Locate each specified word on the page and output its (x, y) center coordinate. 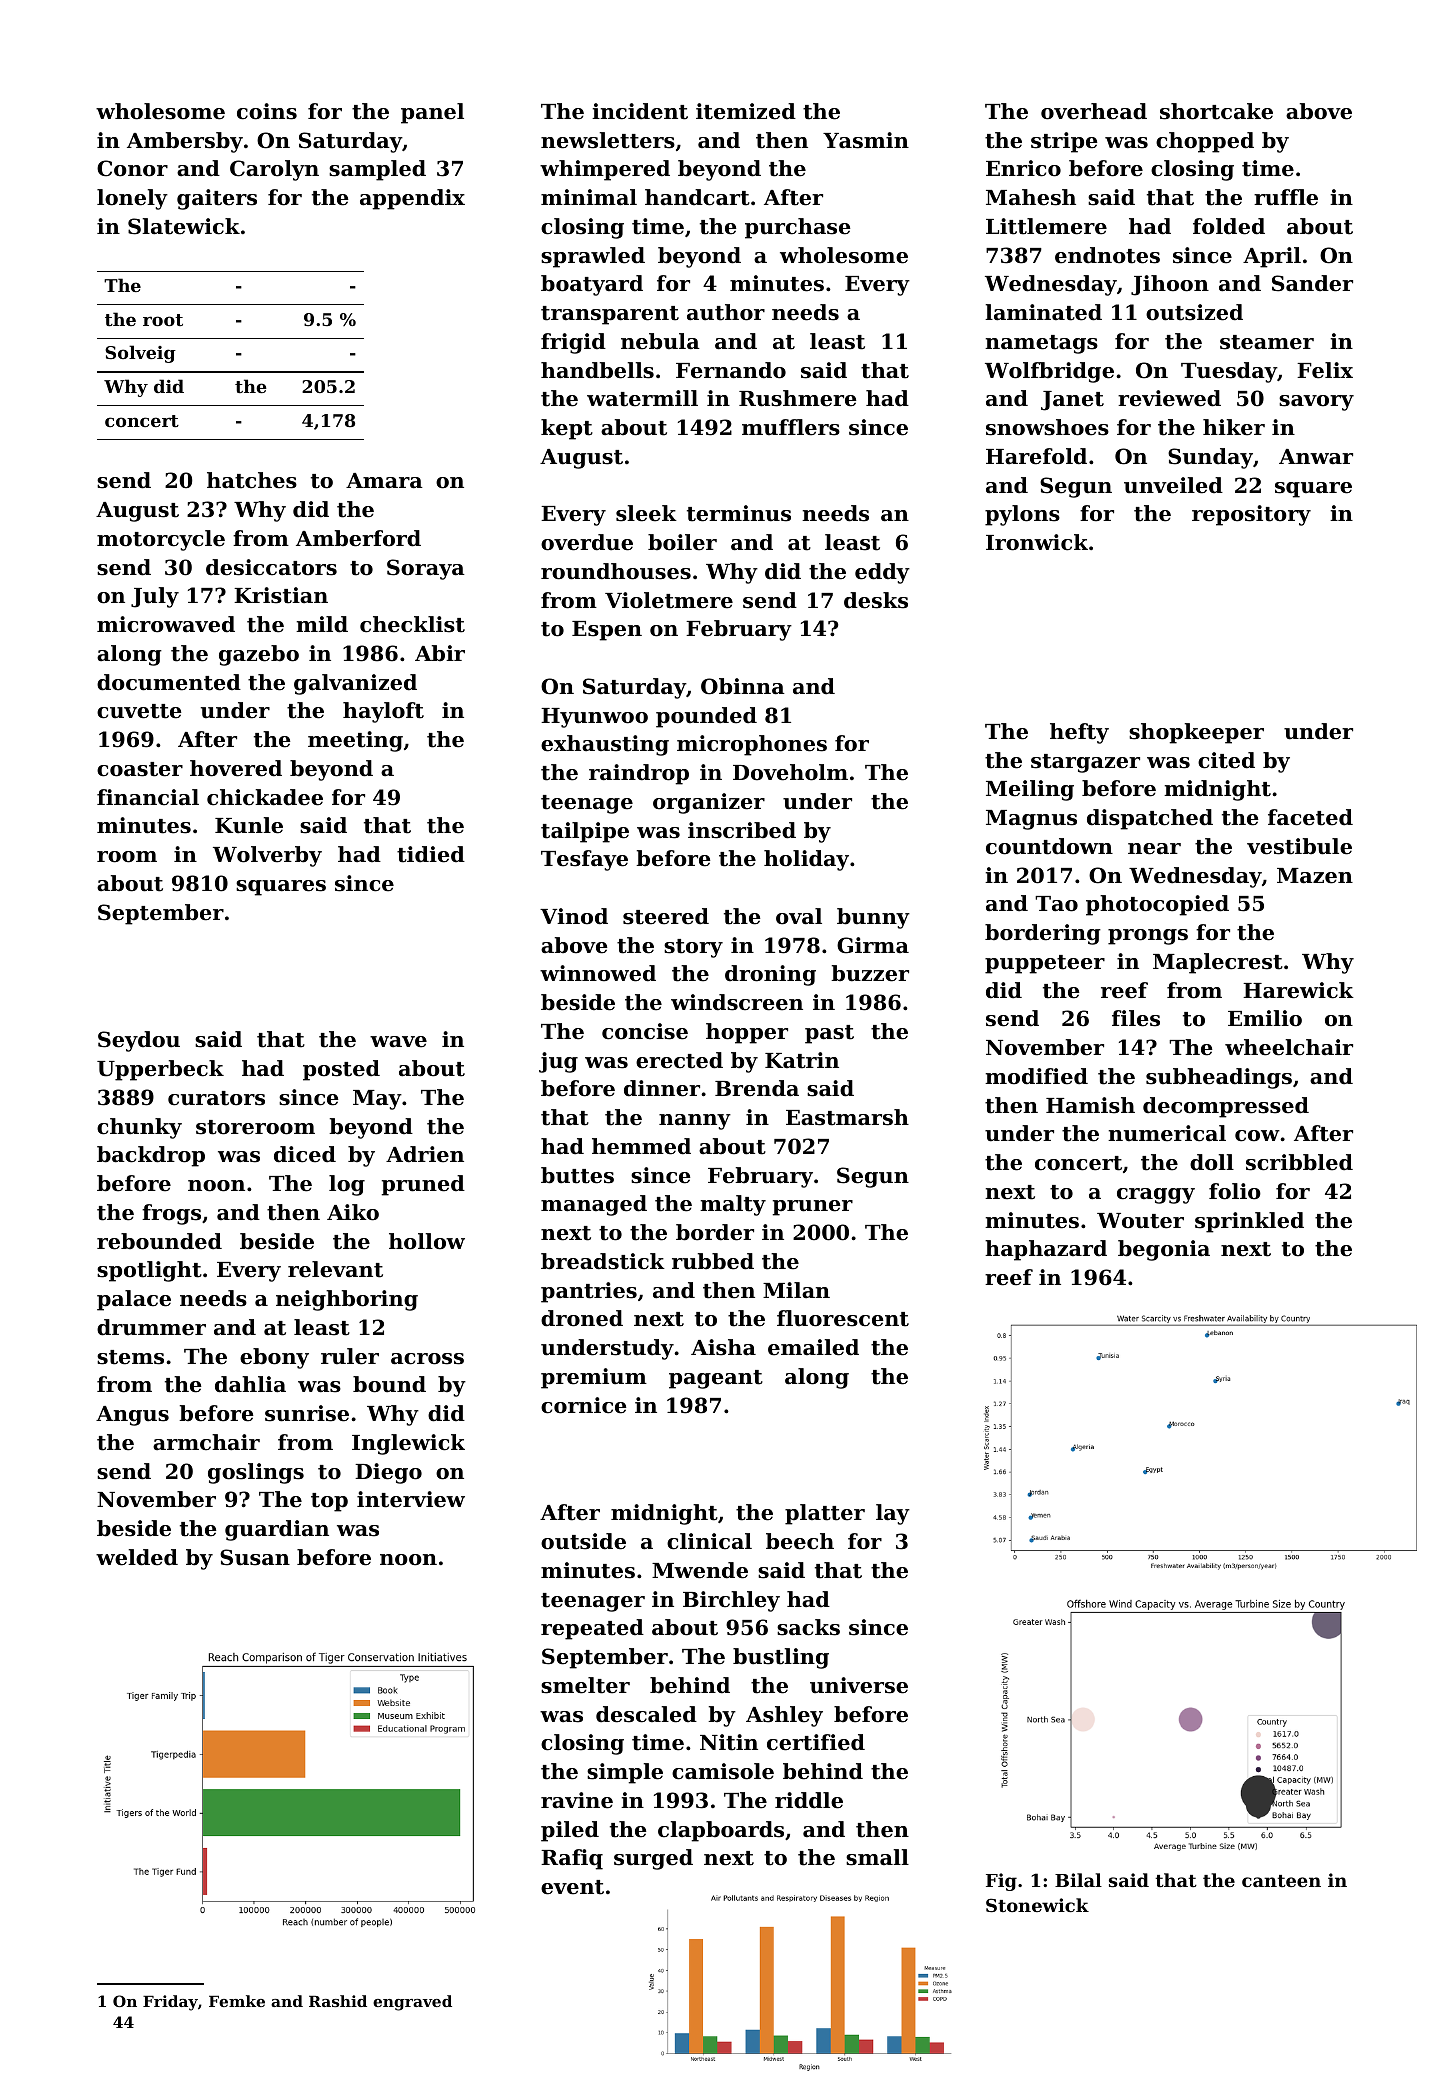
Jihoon (1170, 285)
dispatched (1150, 819)
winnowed (598, 973)
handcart (697, 197)
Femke (237, 2001)
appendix (412, 199)
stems (130, 1357)
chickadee (265, 797)
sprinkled (1249, 1222)
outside (583, 1541)
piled (570, 1831)
